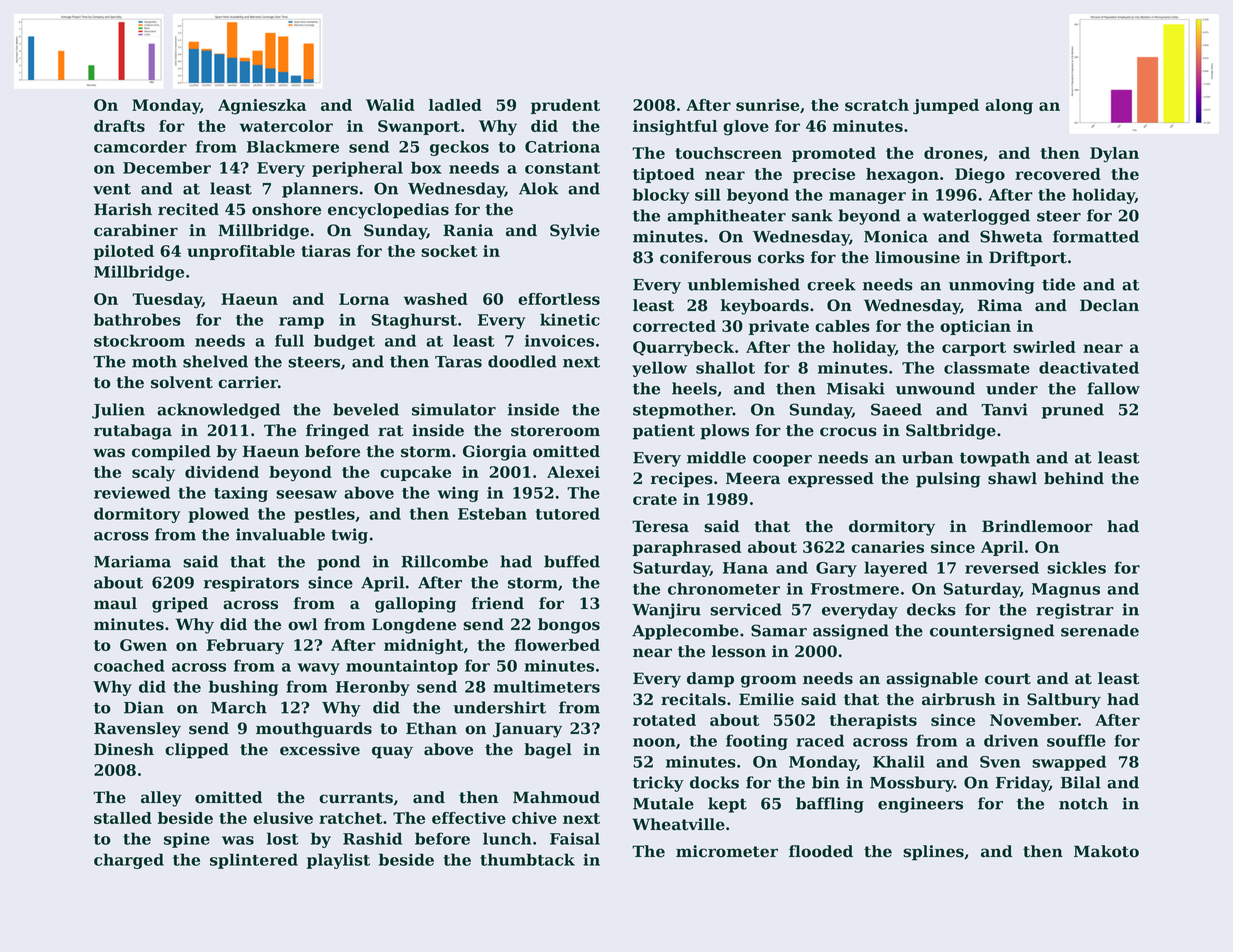 This screenshot has width=1233, height=952. Describe the element at coordinates (959, 699) in the screenshot. I see `airbrush` at that location.
